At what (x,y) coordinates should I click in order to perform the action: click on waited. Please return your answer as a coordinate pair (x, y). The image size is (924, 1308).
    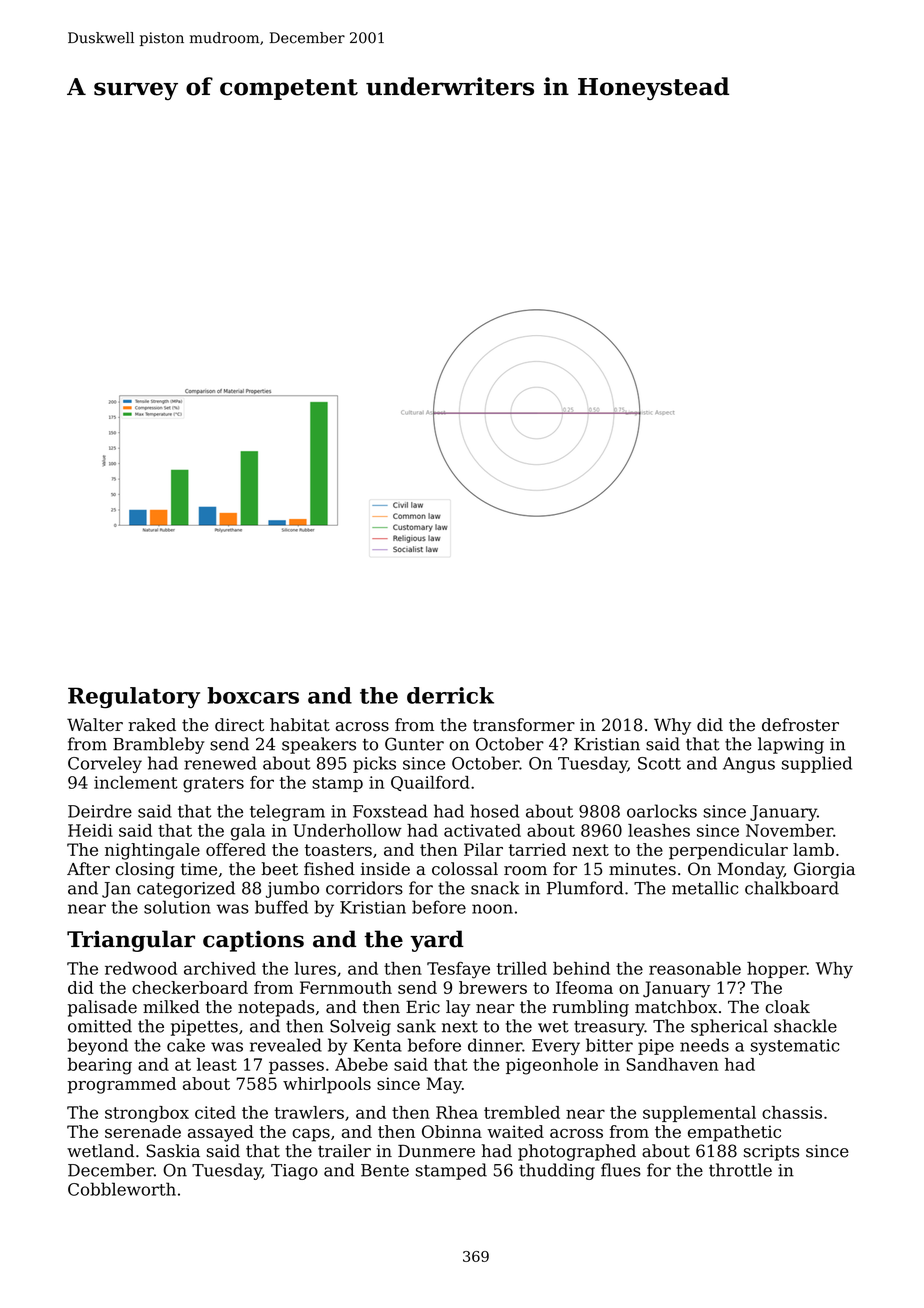
    Looking at the image, I should click on (515, 1131).
